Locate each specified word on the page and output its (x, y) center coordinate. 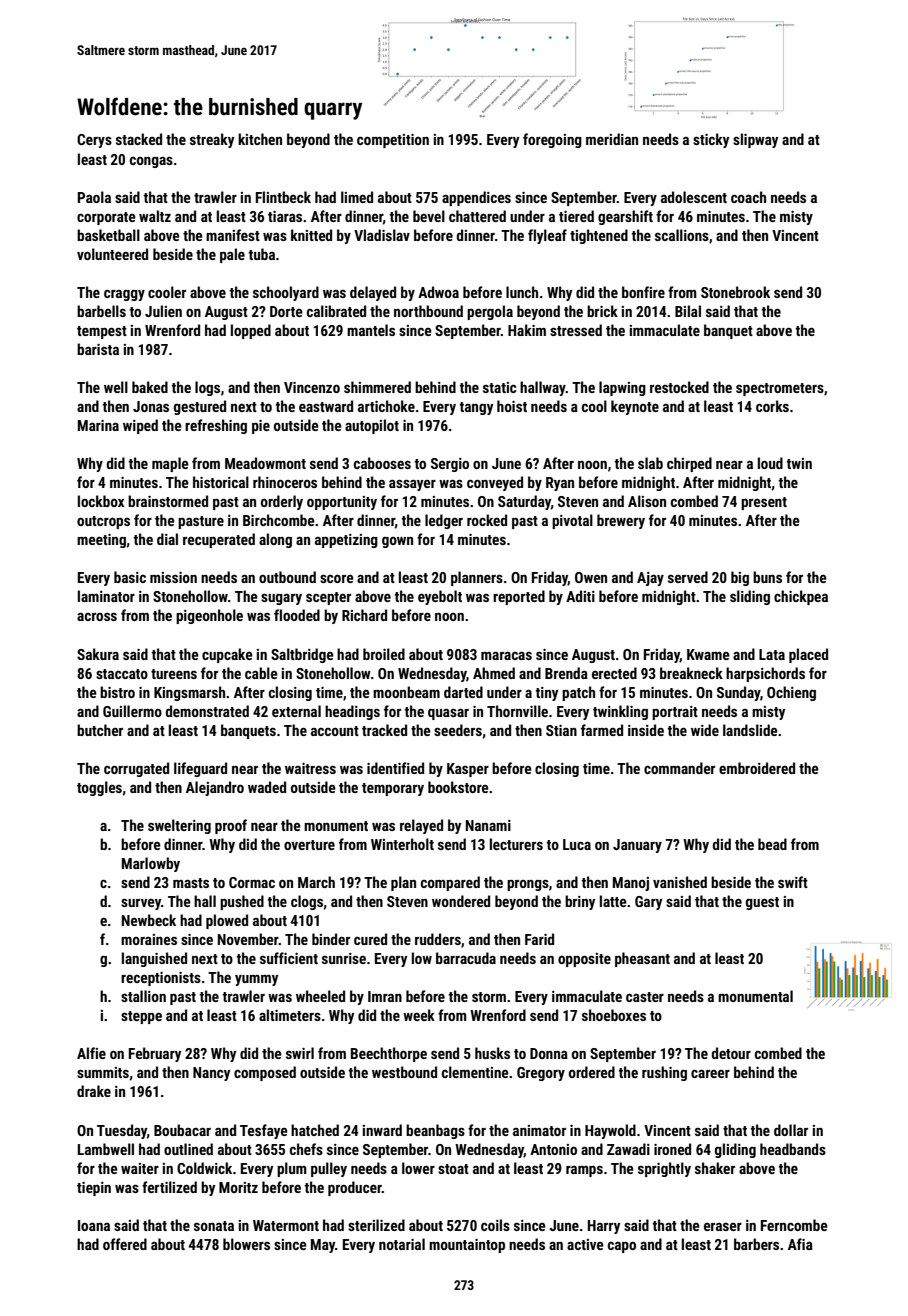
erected (614, 673)
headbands (793, 1149)
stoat (453, 1169)
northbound (428, 311)
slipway (755, 140)
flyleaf (547, 236)
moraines (149, 939)
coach (748, 197)
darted (463, 692)
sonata (214, 1226)
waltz (155, 216)
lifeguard (200, 769)
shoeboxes (614, 1015)
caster (645, 997)
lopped (251, 331)
